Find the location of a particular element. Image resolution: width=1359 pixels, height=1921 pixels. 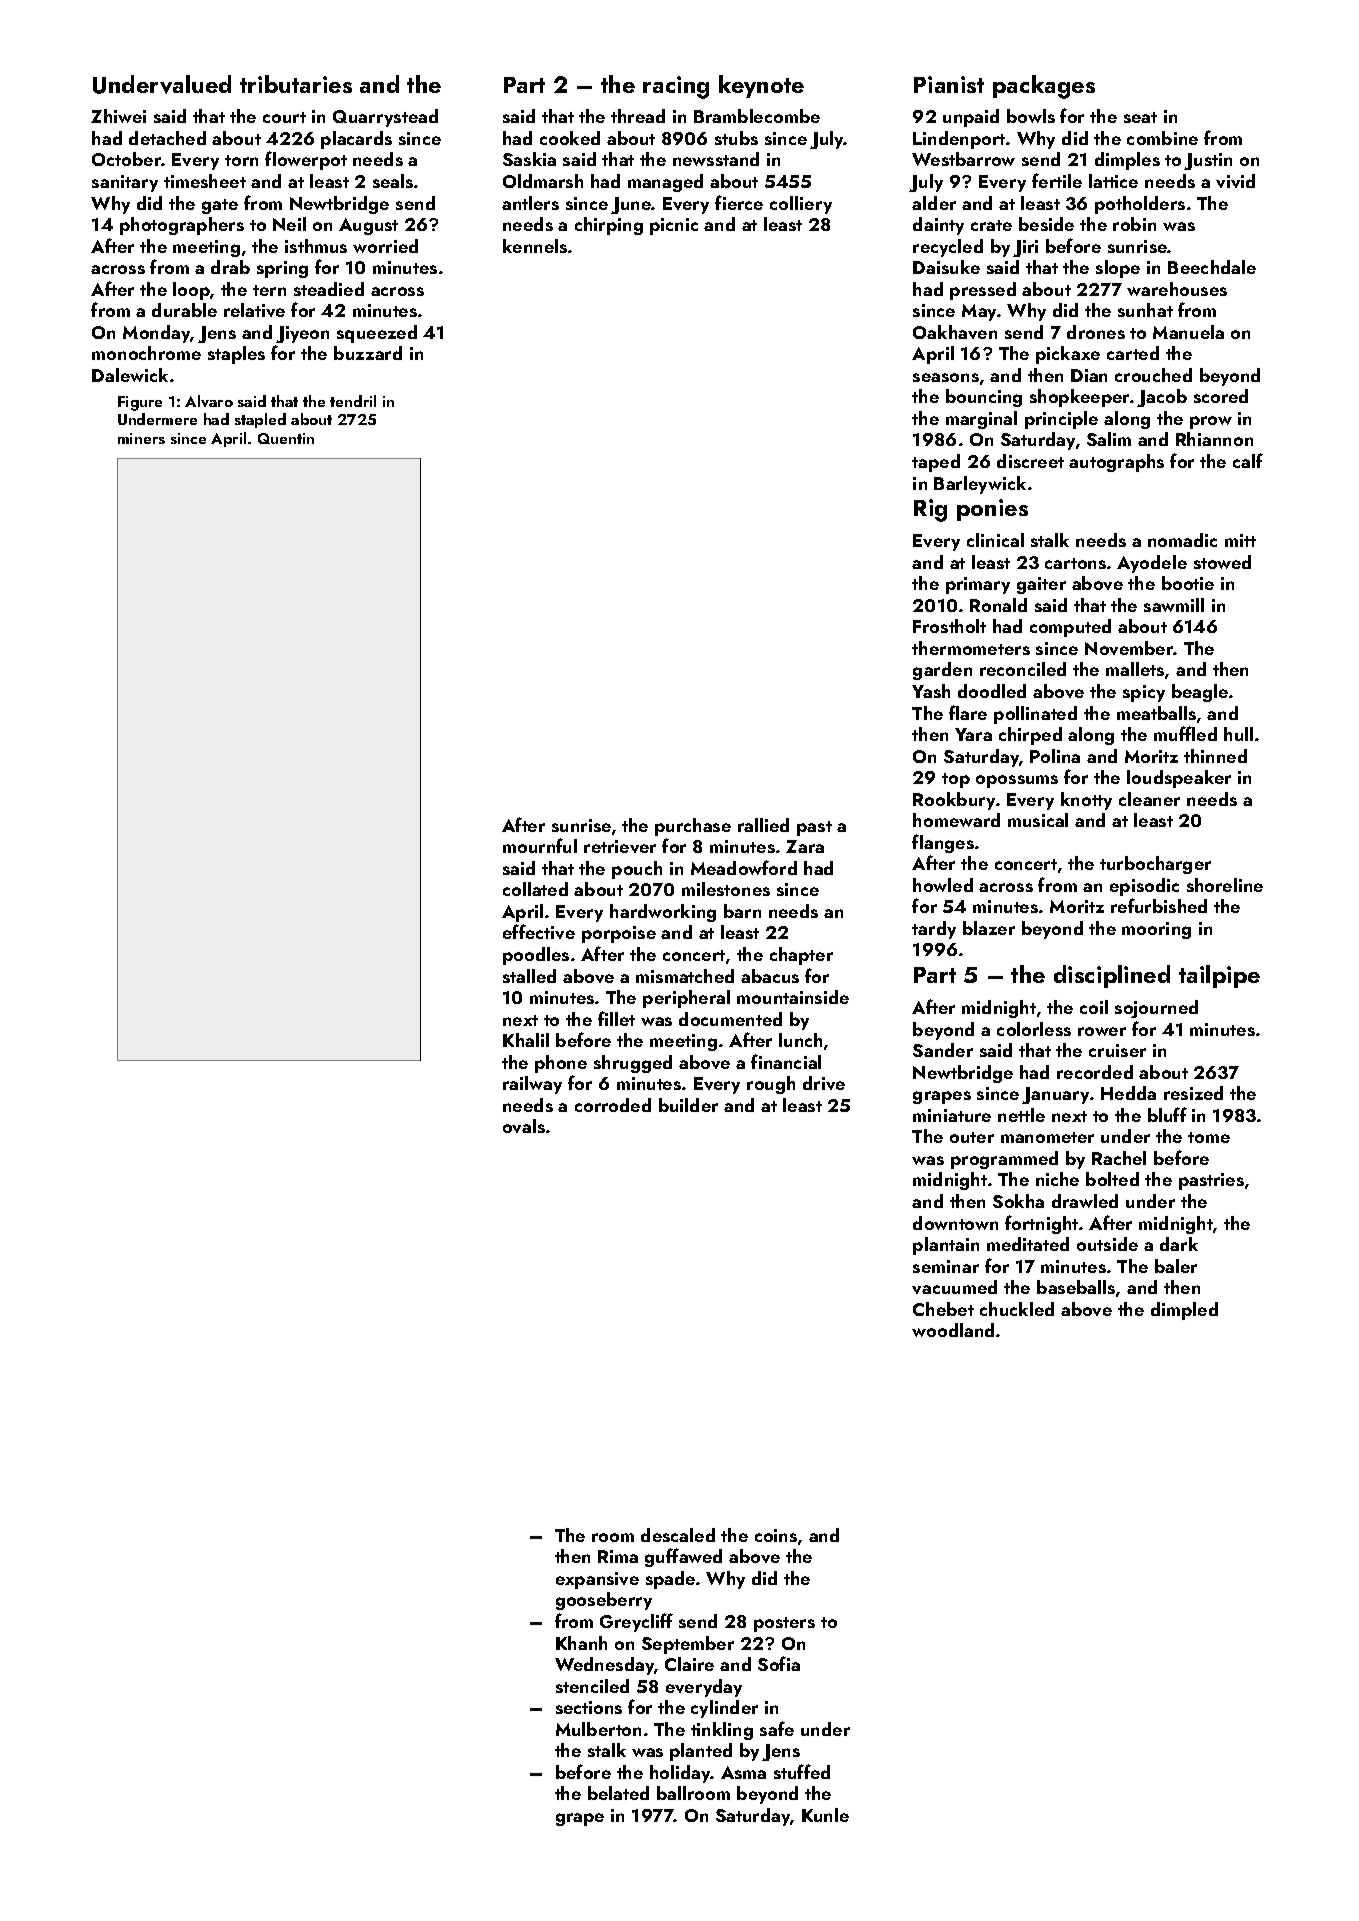

episodic is located at coordinates (1144, 887).
